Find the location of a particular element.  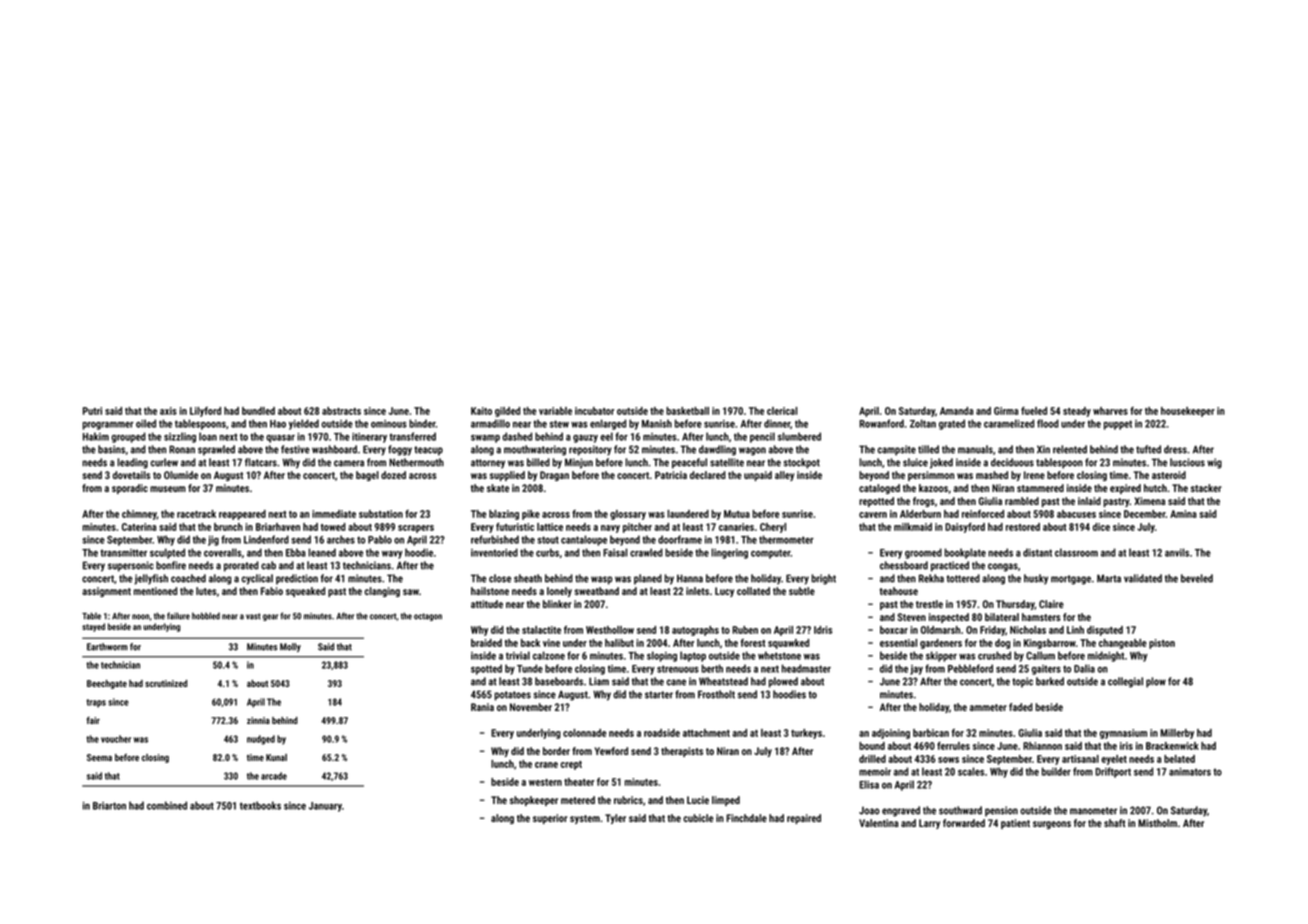

clerical is located at coordinates (782, 411).
